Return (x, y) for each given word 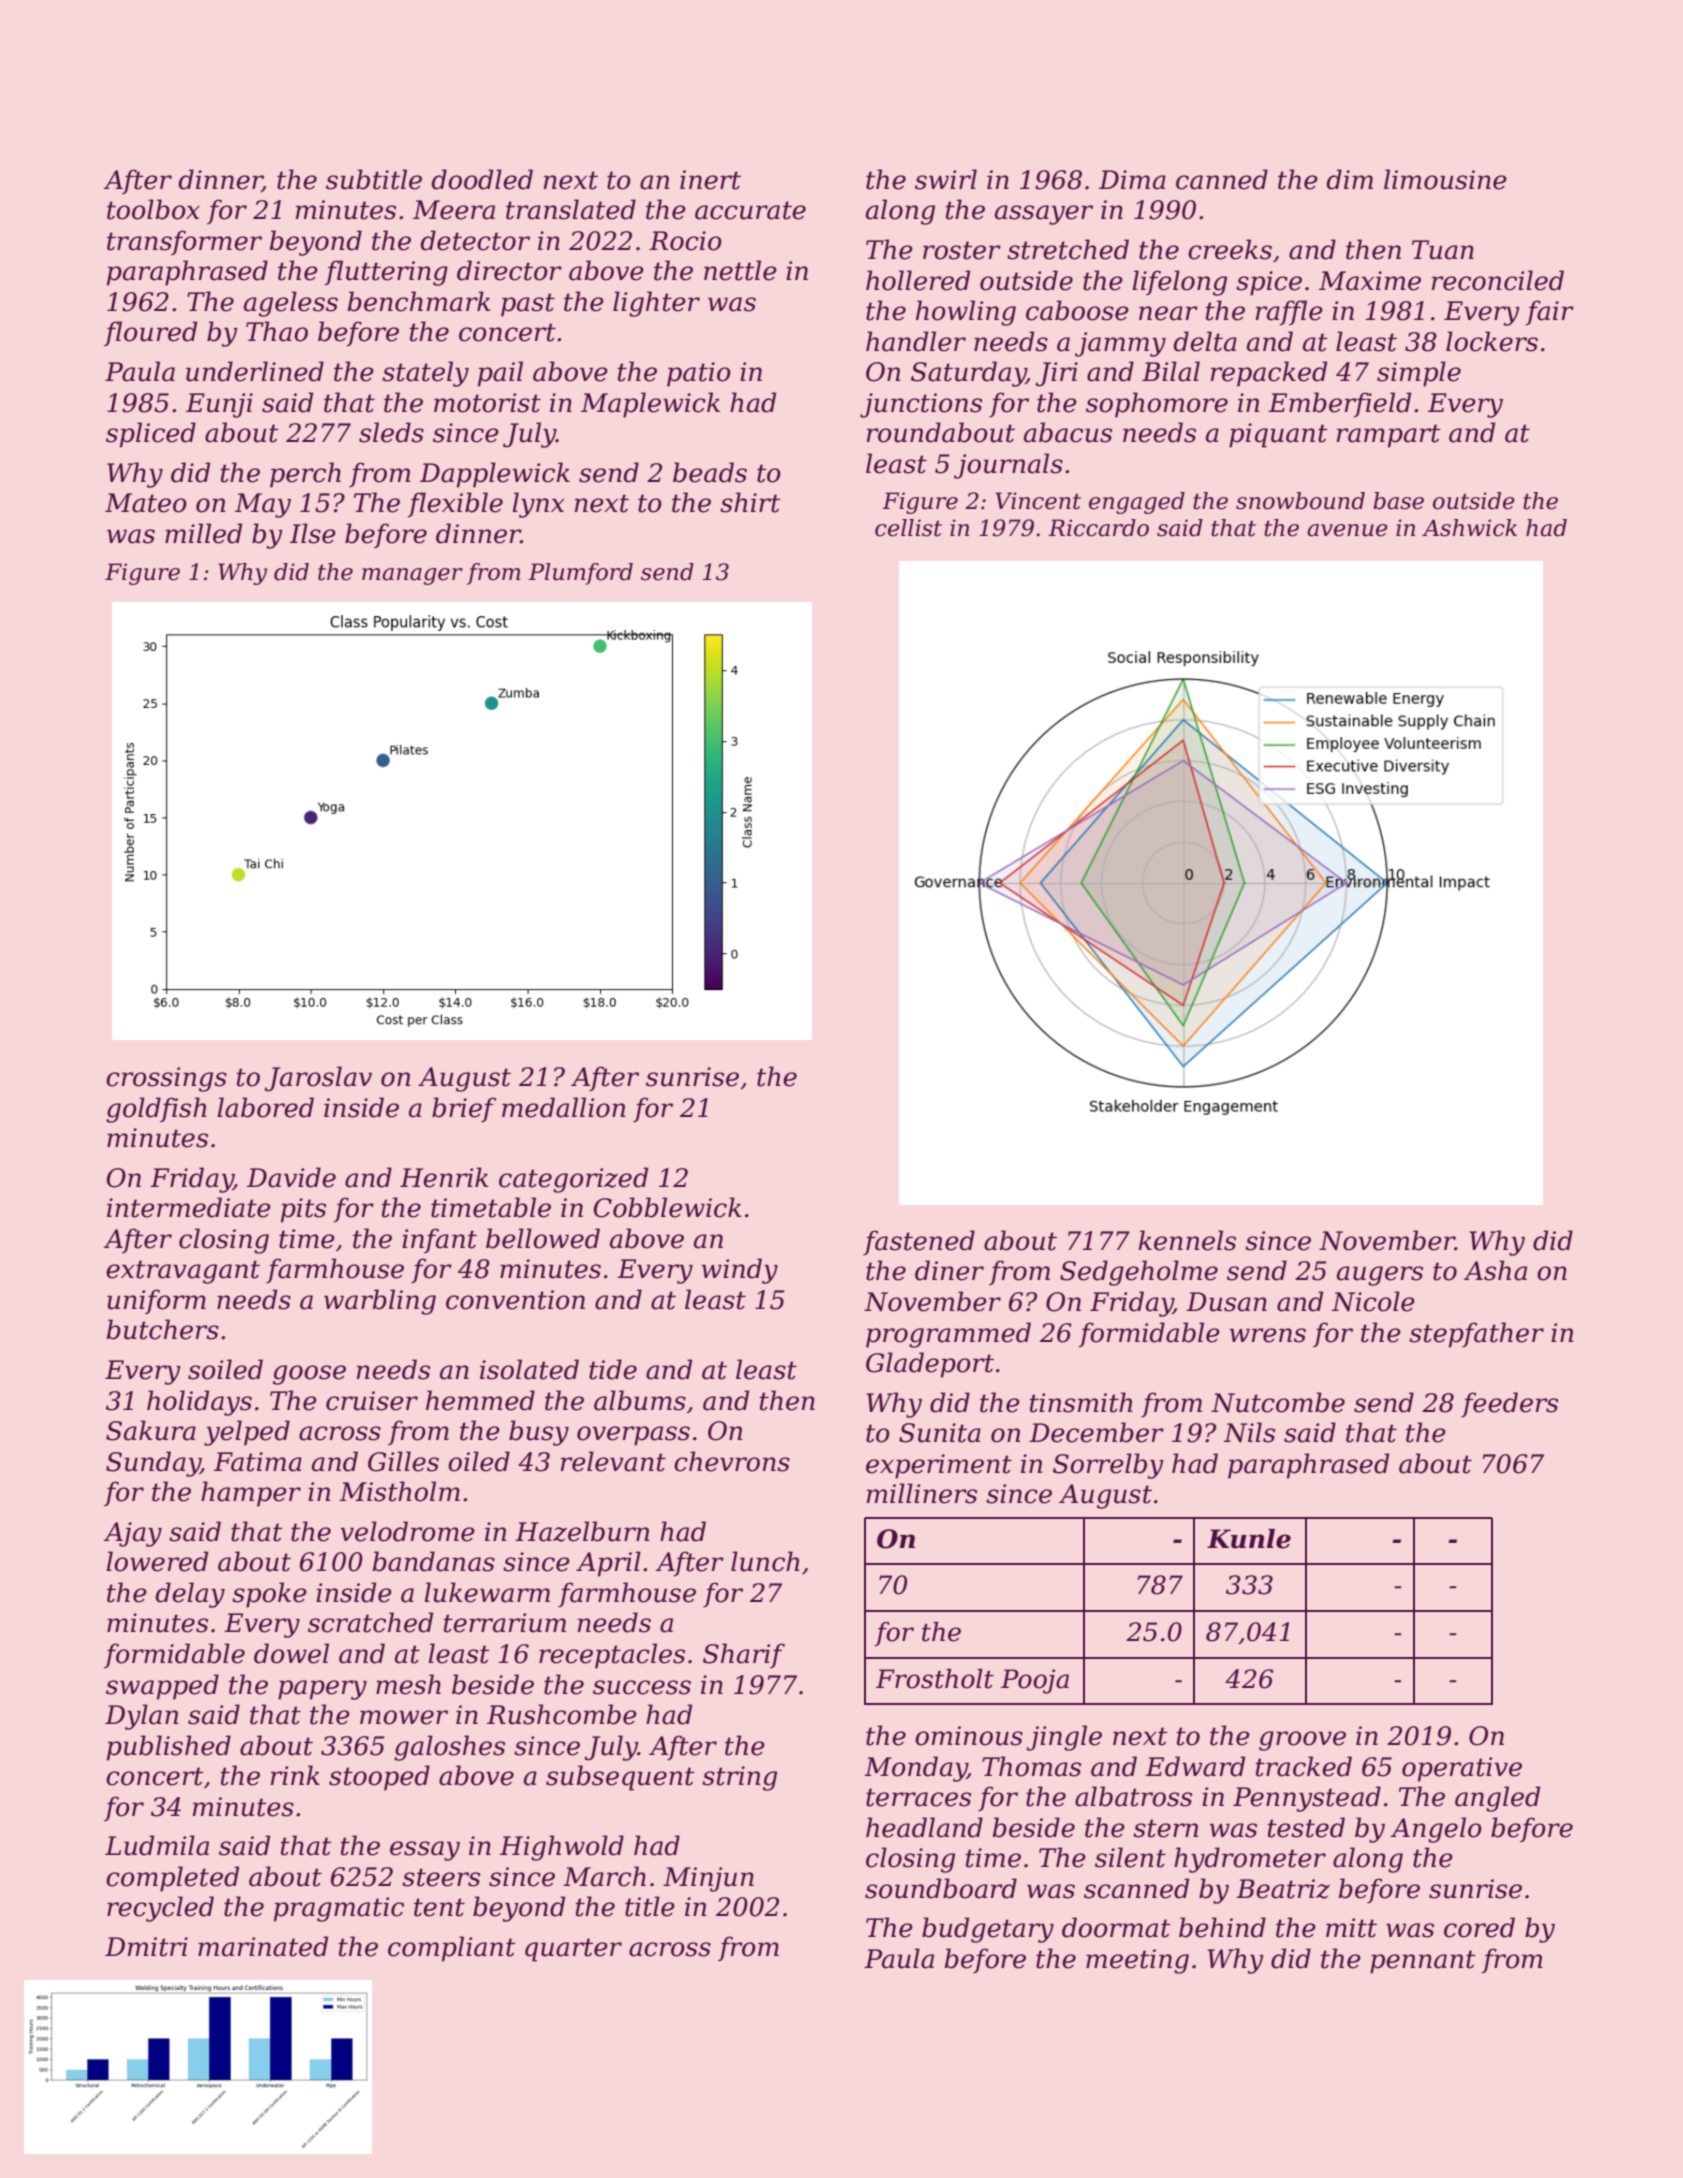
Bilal (1171, 371)
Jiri (1057, 374)
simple (1419, 374)
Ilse (313, 533)
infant (439, 1240)
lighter (656, 304)
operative (1462, 1769)
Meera (454, 210)
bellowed (543, 1238)
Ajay (132, 1534)
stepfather (1476, 1335)
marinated (263, 1946)
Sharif (744, 1655)
